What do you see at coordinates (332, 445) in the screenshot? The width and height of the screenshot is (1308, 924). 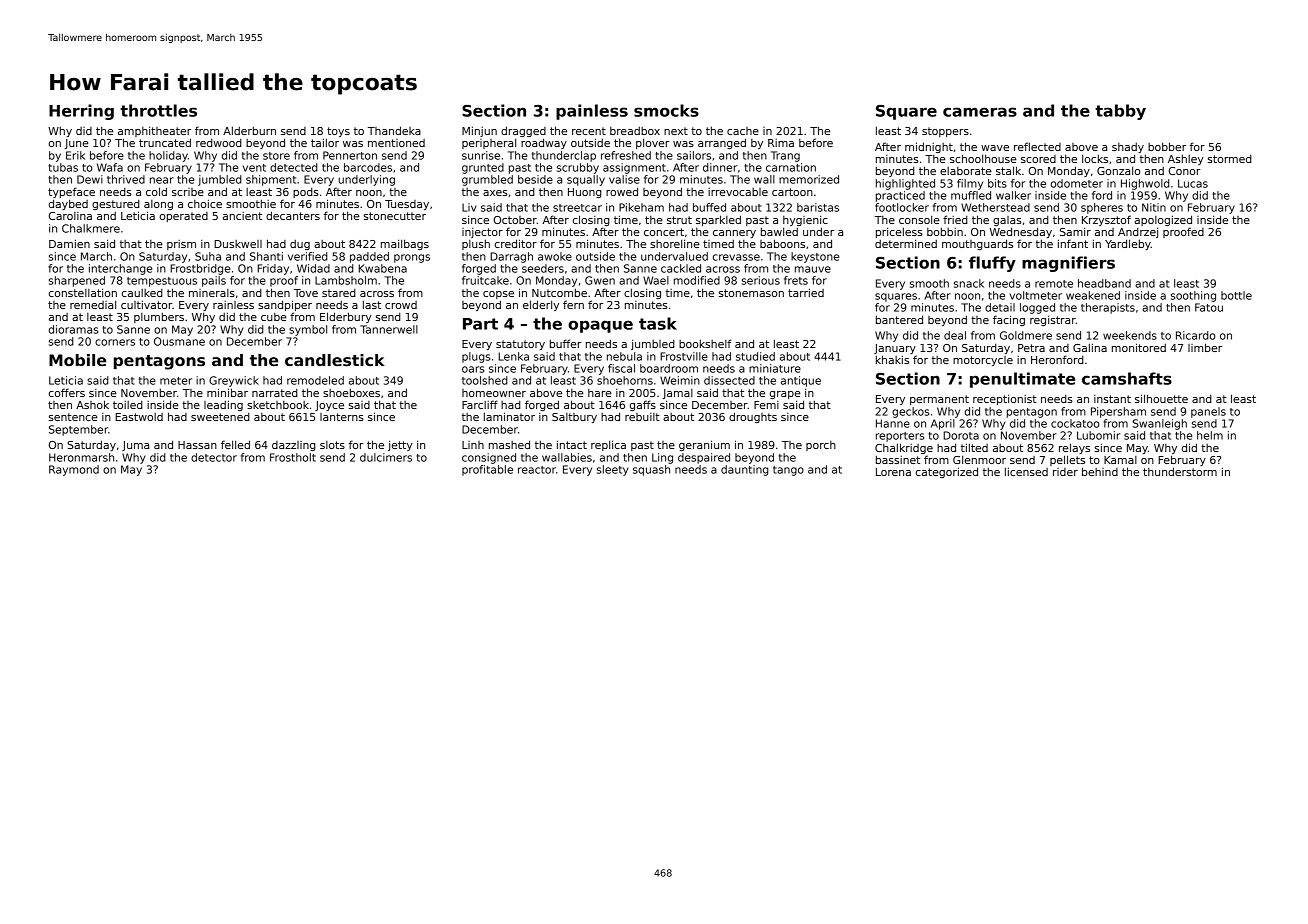 I see `slots` at bounding box center [332, 445].
